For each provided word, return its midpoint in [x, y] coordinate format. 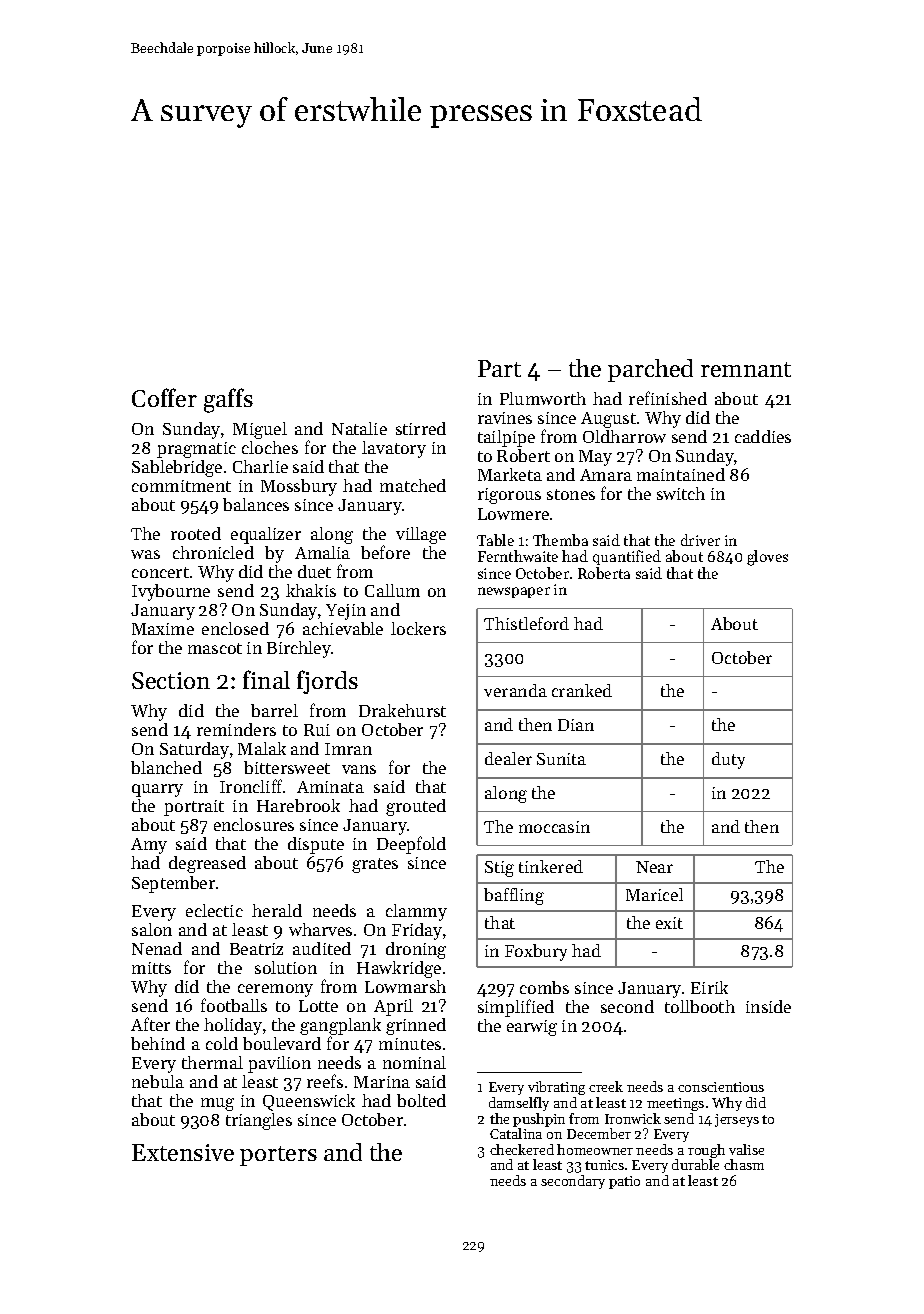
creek [606, 1086]
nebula [158, 1081]
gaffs [228, 400]
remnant [746, 369]
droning [416, 950]
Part [499, 368]
